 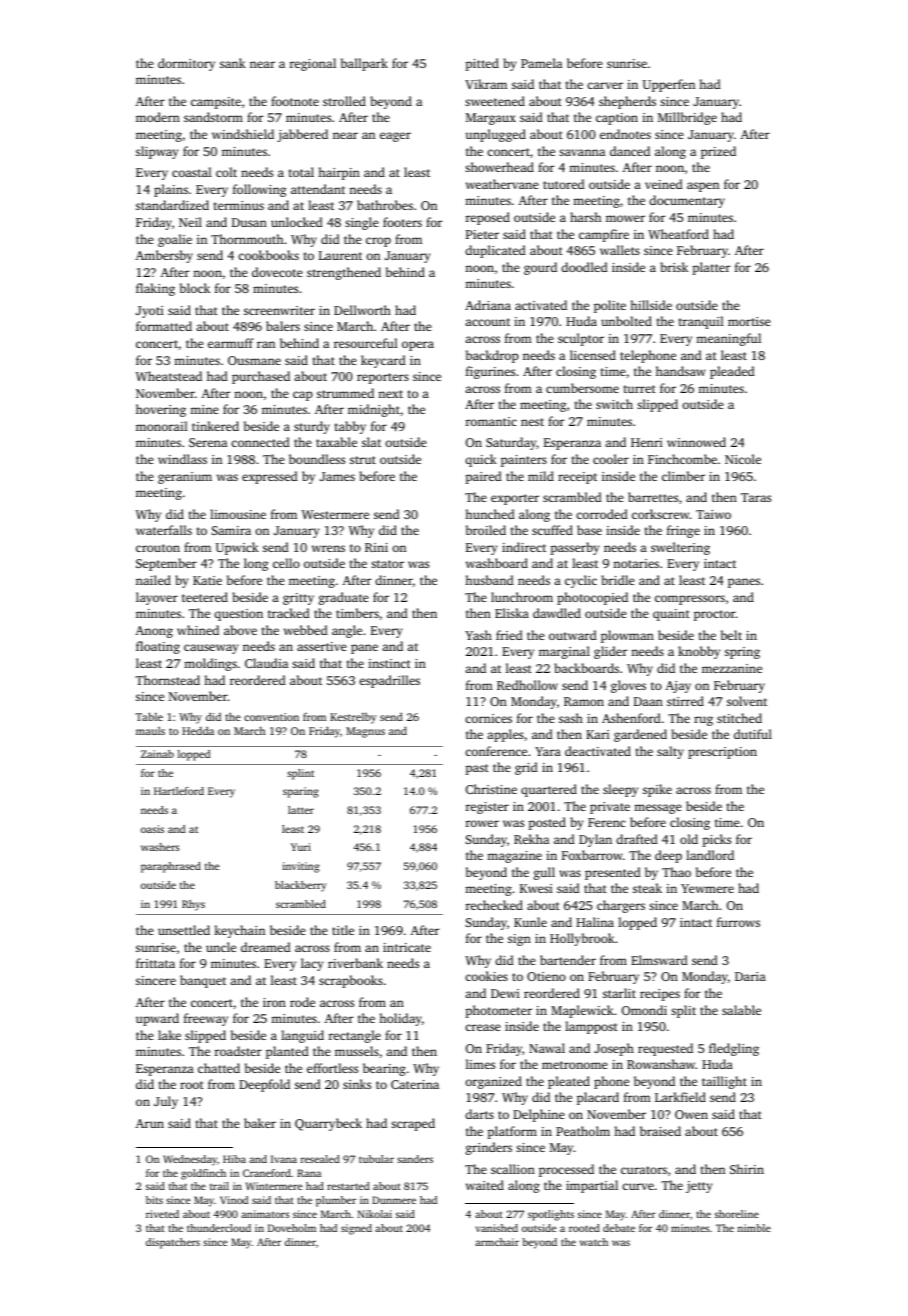 I want to click on thundercloud, so click(x=219, y=1228).
